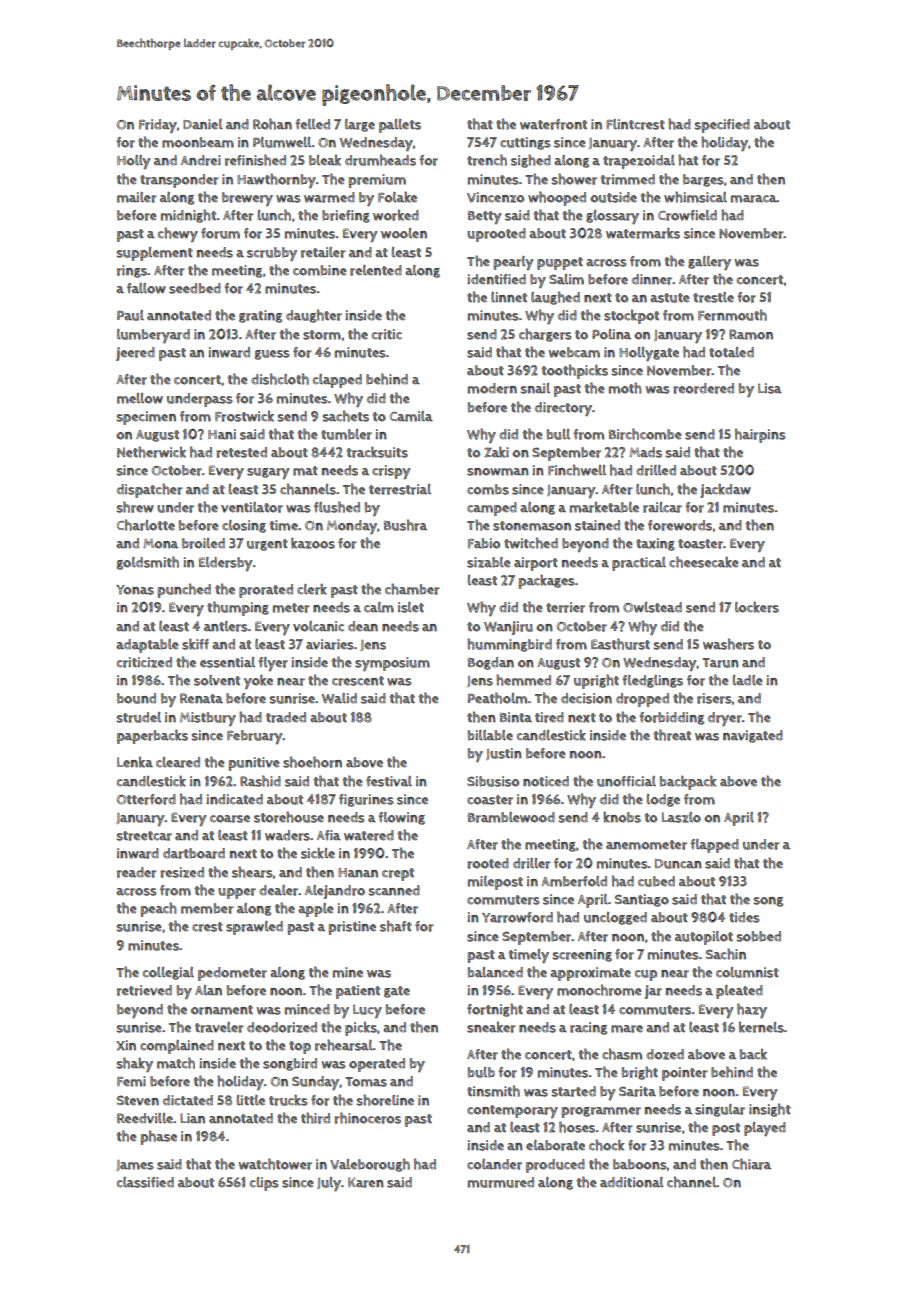 This document has width=908, height=1316. Describe the element at coordinates (481, 1072) in the document. I see `bulb` at that location.
